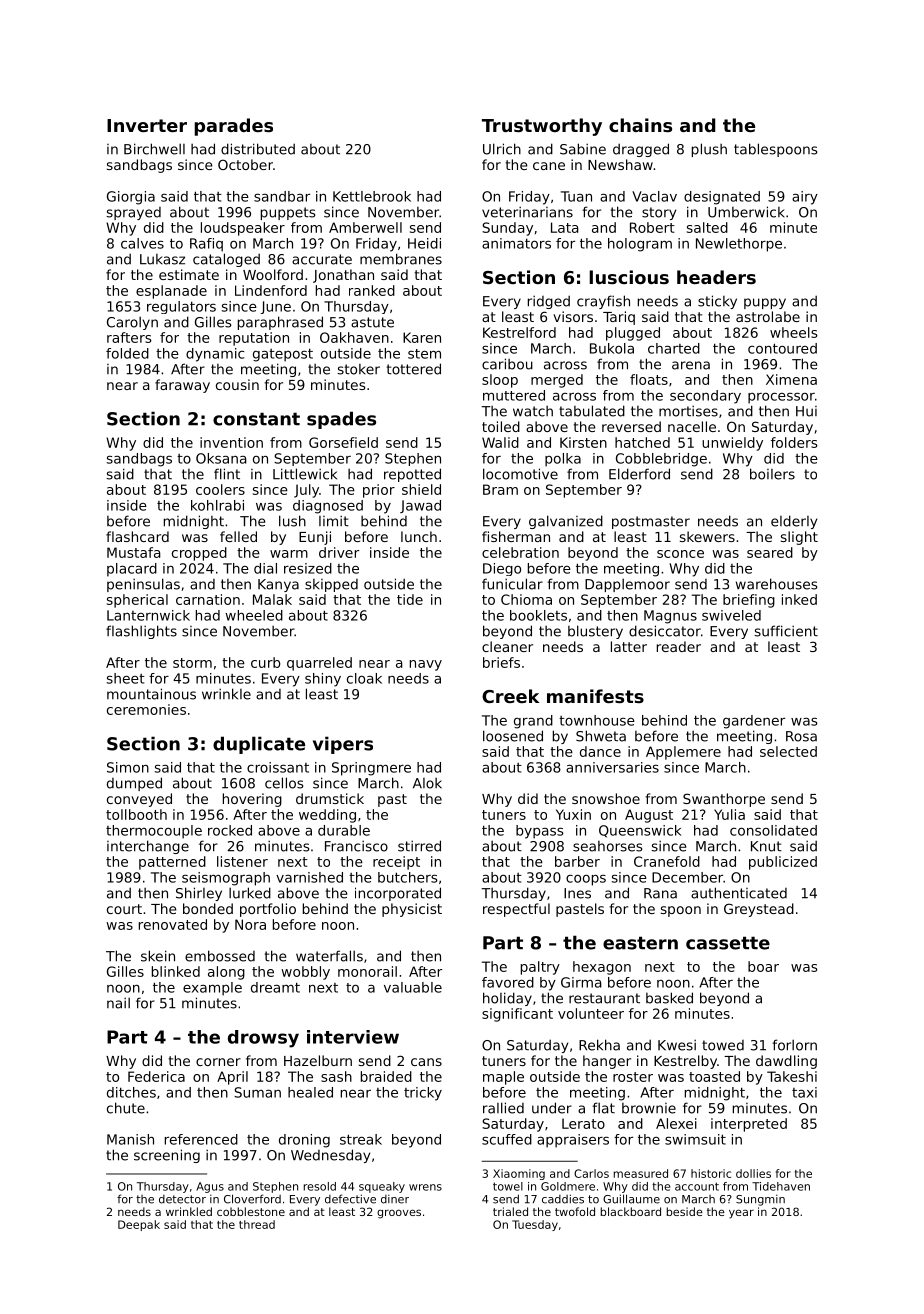 This document has height=1314, width=924. What do you see at coordinates (257, 1224) in the document?
I see `thread` at bounding box center [257, 1224].
